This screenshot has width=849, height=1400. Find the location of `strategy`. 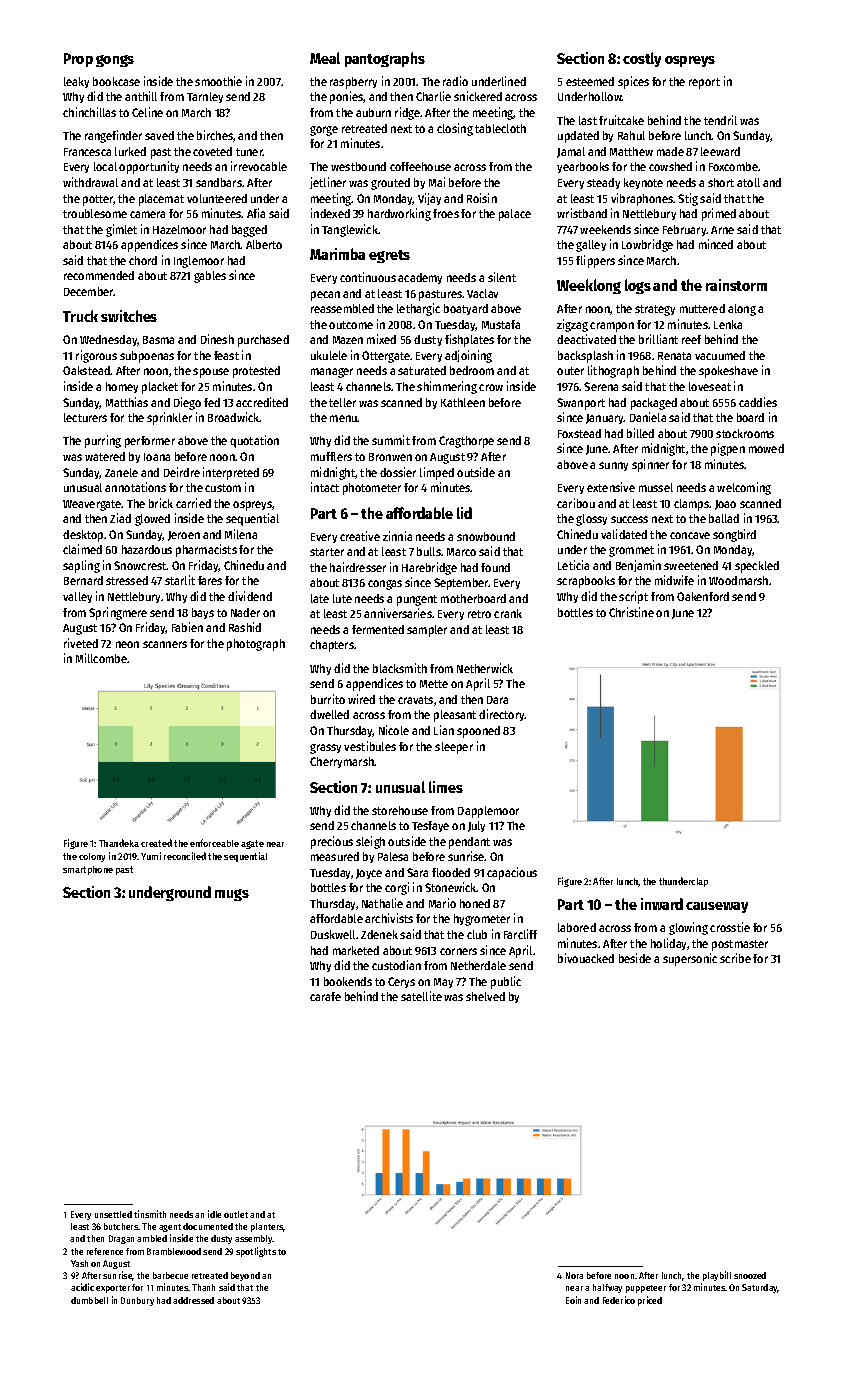

strategy is located at coordinates (655, 310).
